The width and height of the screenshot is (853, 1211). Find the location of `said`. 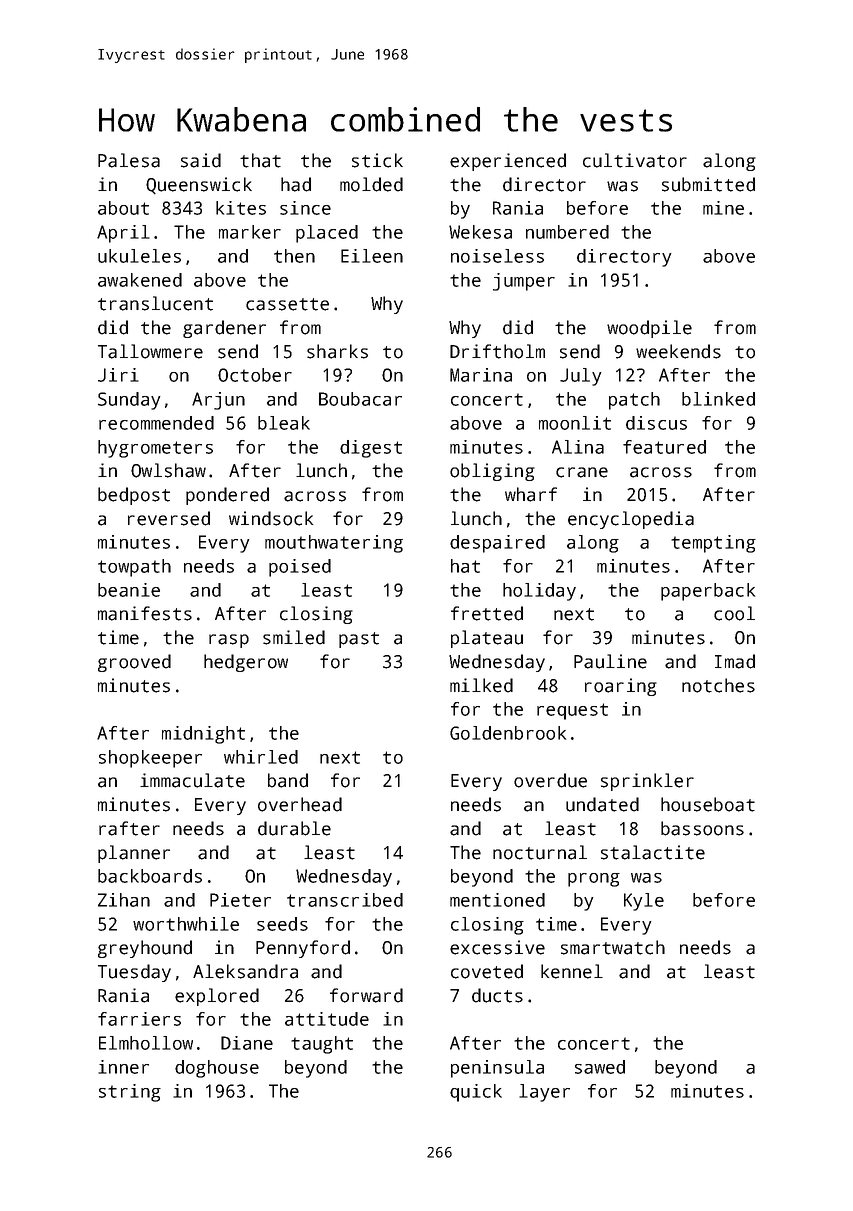

said is located at coordinates (201, 160).
